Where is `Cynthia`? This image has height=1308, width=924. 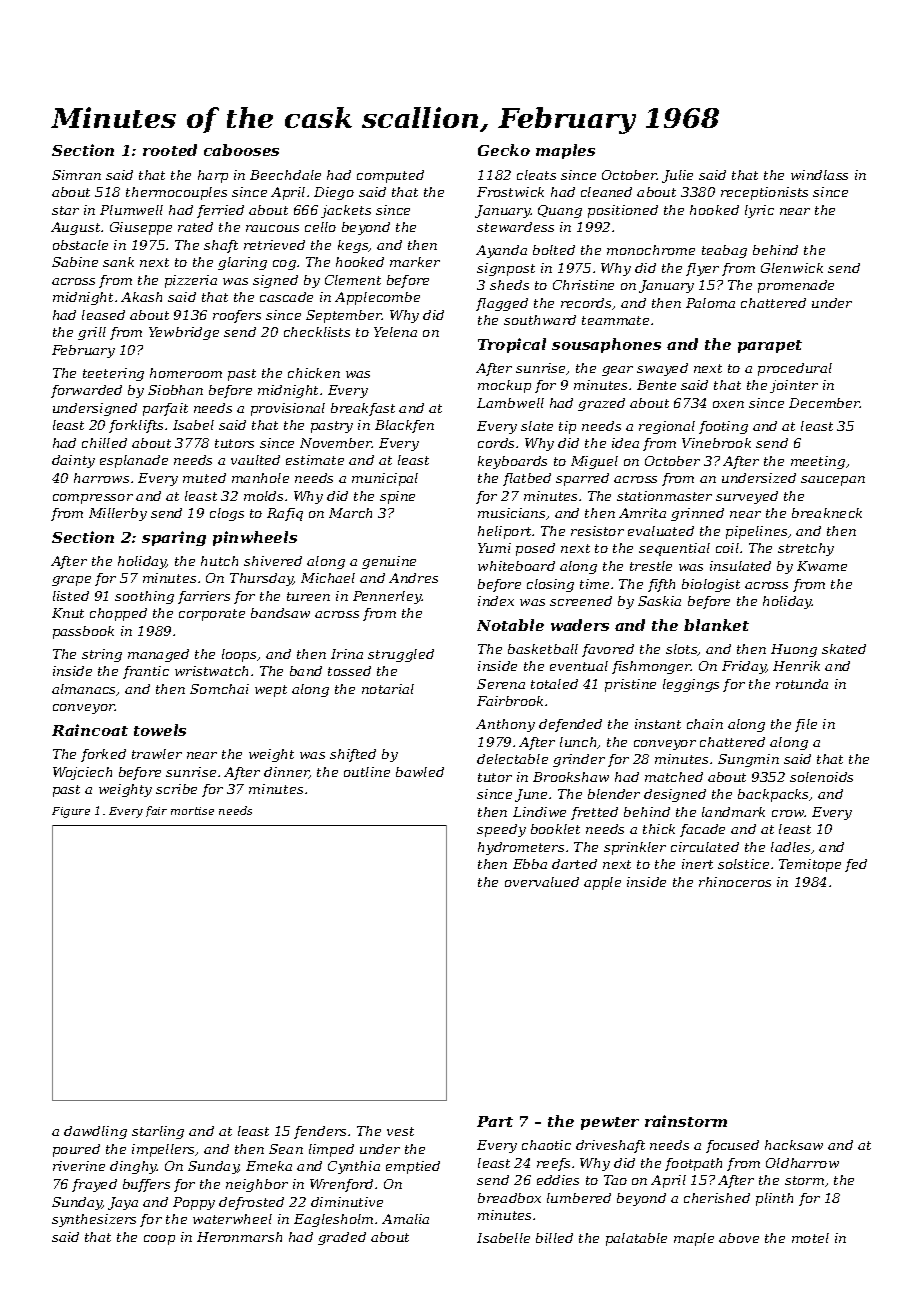
Cynthia is located at coordinates (354, 1167).
